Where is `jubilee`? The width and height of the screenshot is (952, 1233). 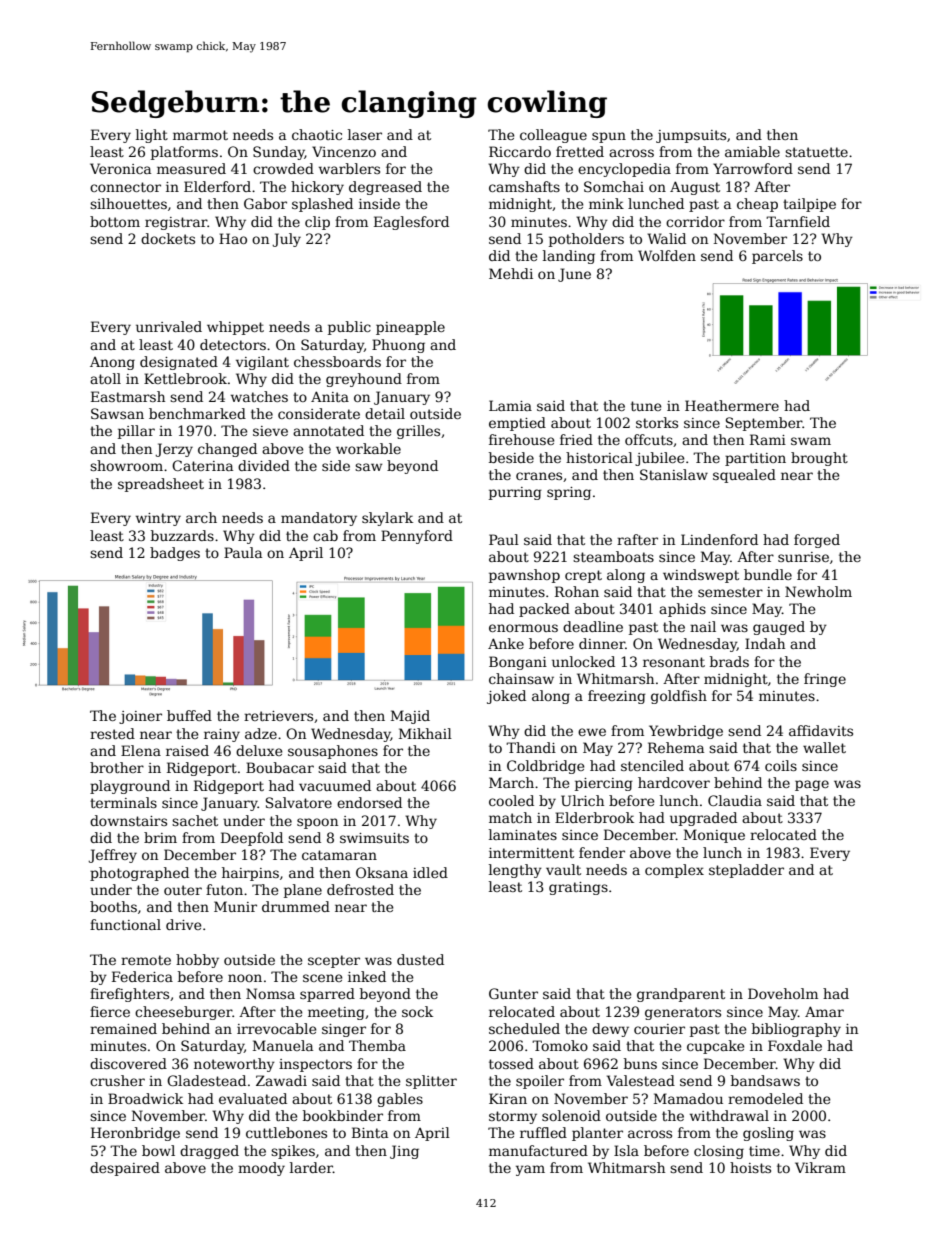 jubilee is located at coordinates (660, 459).
